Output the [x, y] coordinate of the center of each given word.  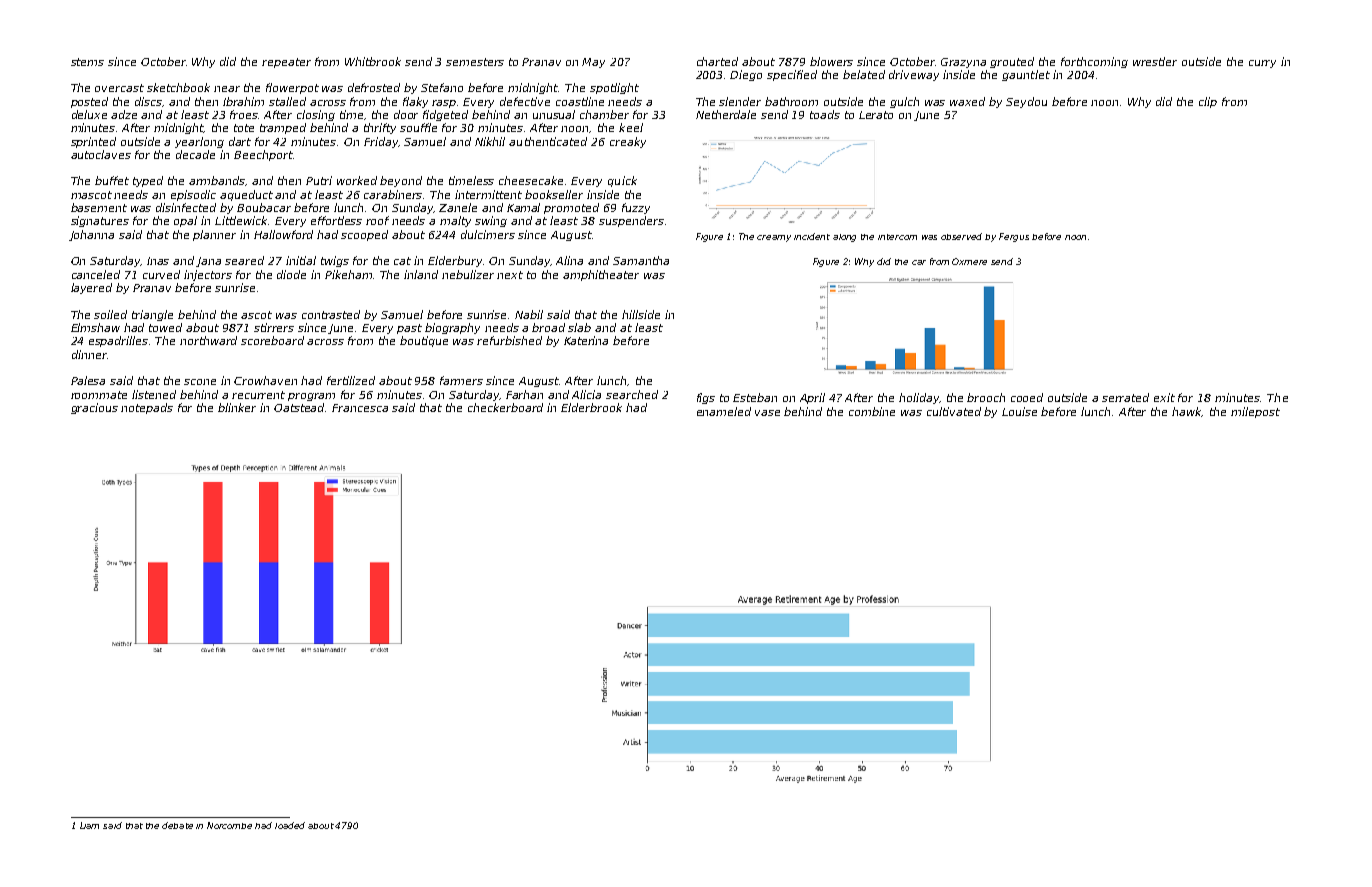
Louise [1019, 411]
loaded [290, 825]
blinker [237, 407]
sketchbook [178, 87]
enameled [724, 411]
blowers [831, 61]
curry [1262, 64]
